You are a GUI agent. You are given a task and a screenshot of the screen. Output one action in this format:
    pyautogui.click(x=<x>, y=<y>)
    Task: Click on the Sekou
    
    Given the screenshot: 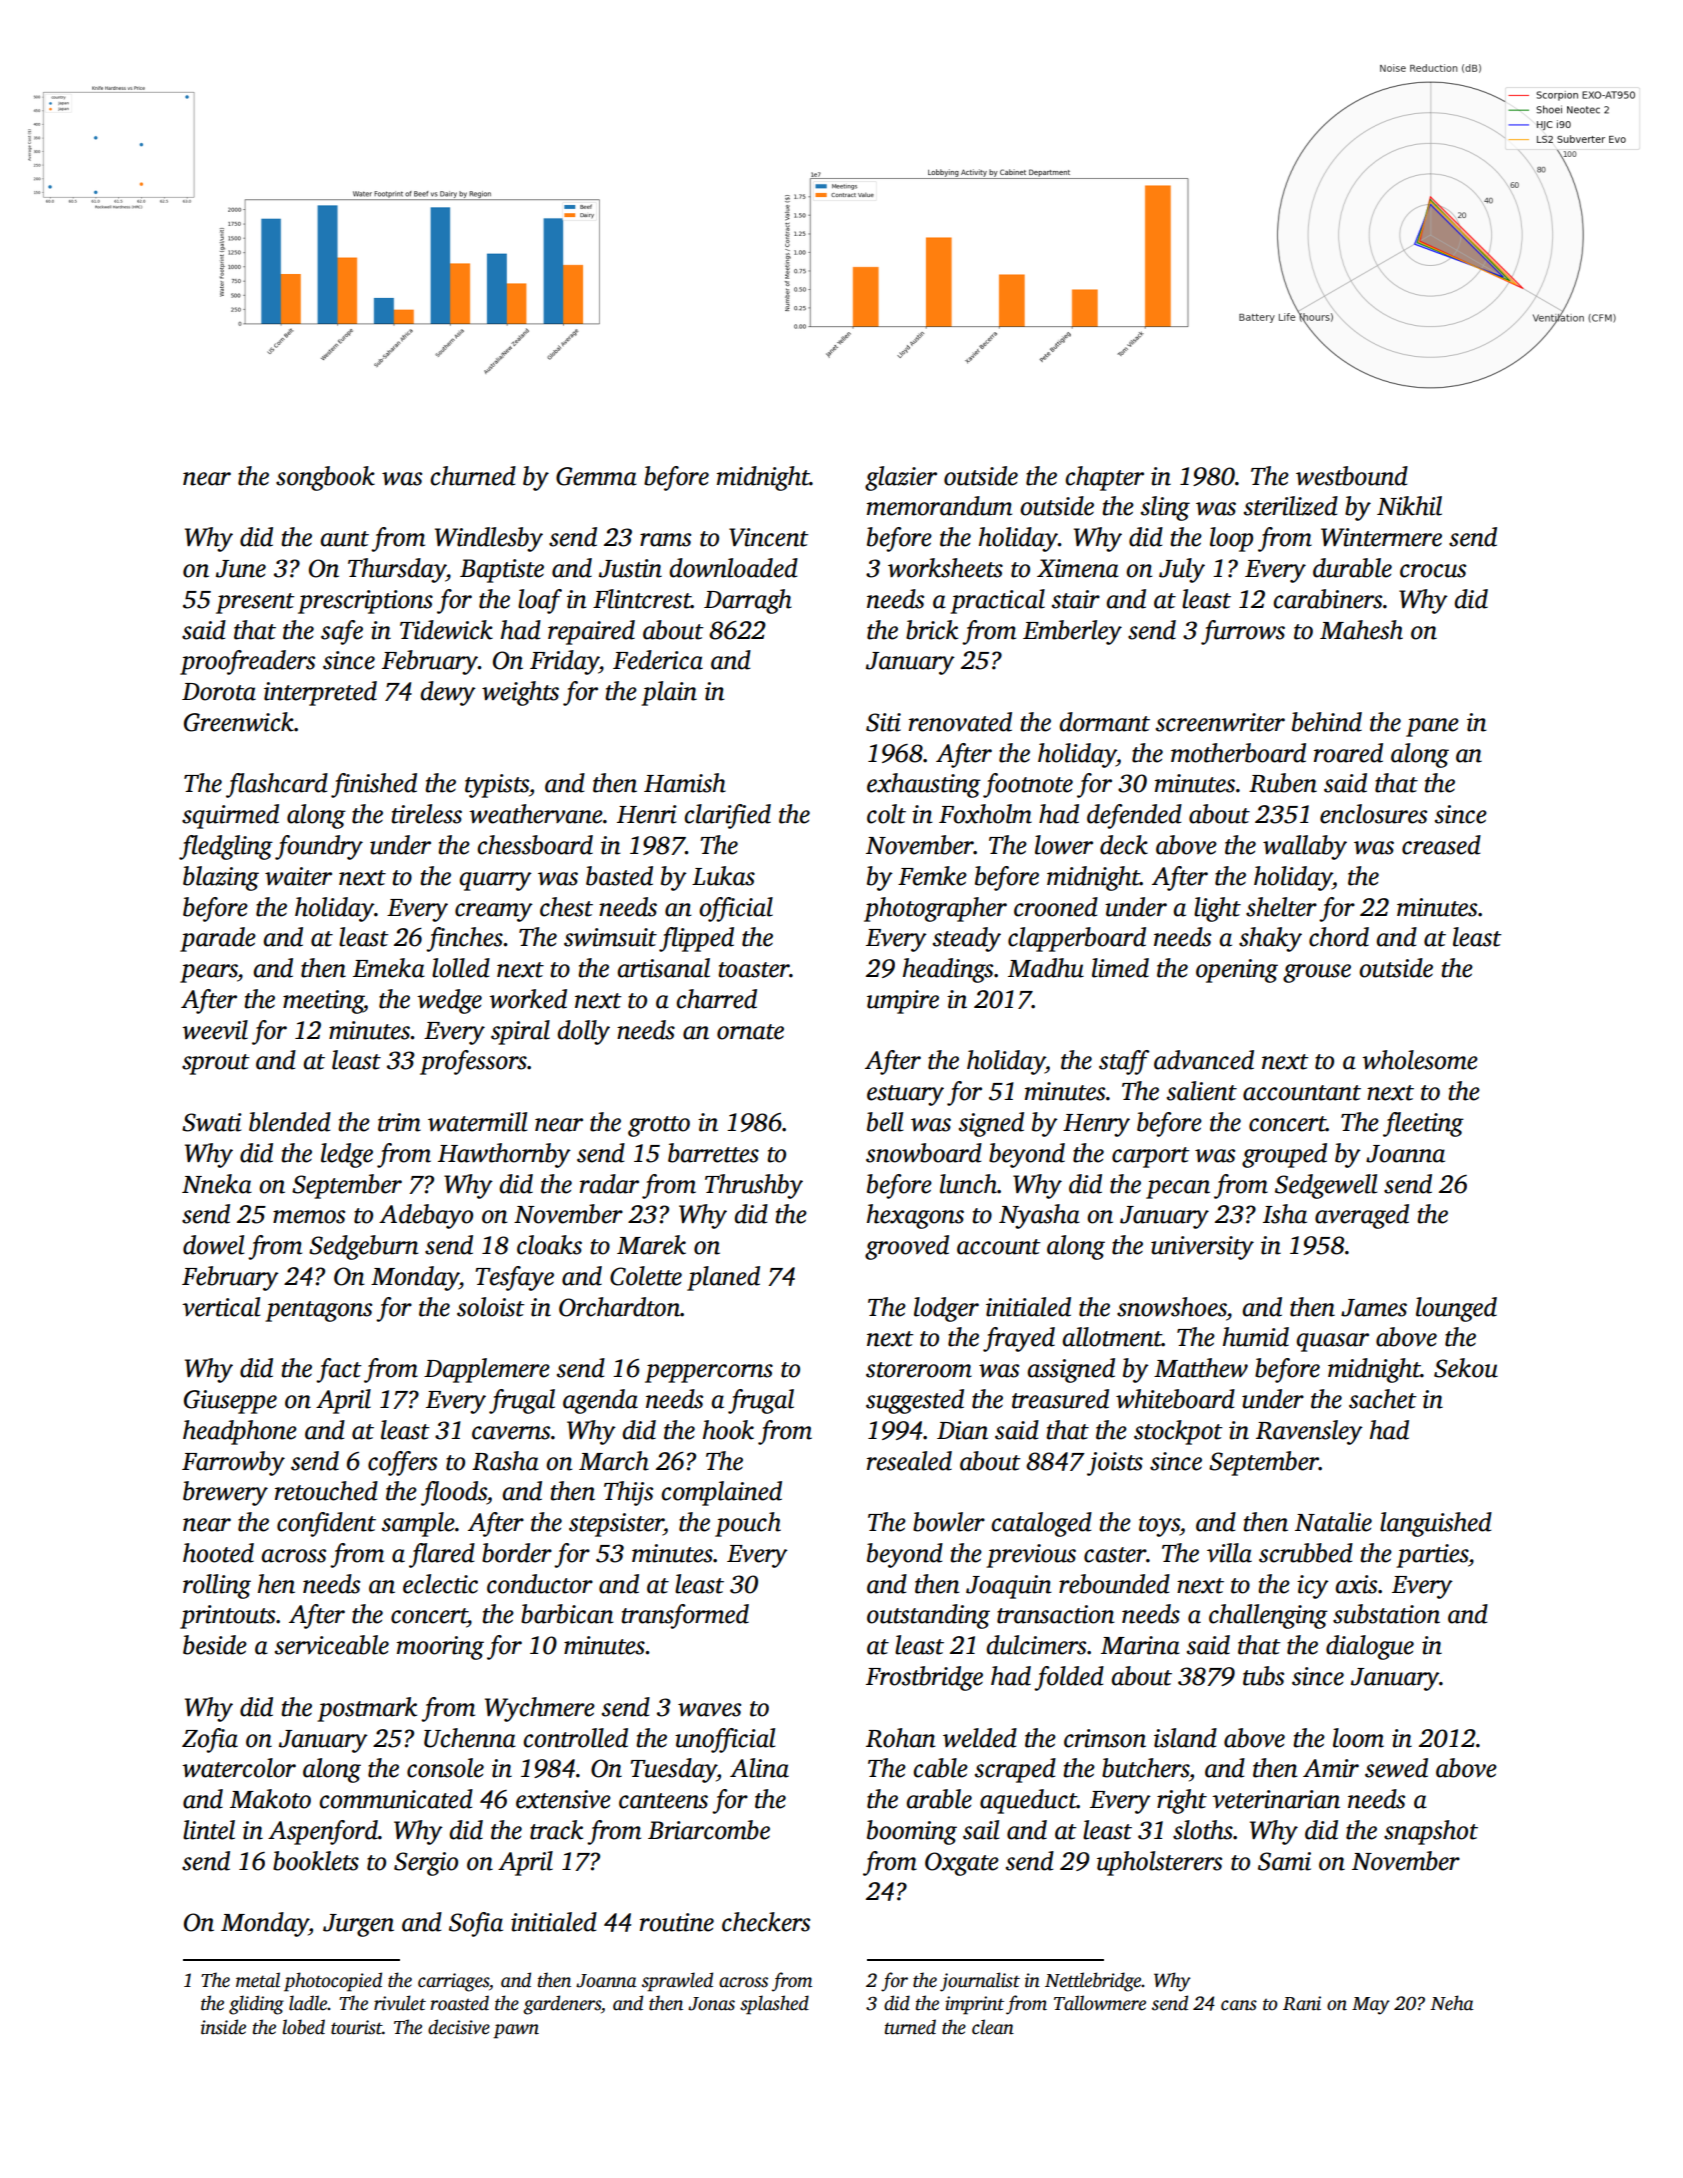 What is the action you would take?
    pyautogui.click(x=1466, y=1368)
